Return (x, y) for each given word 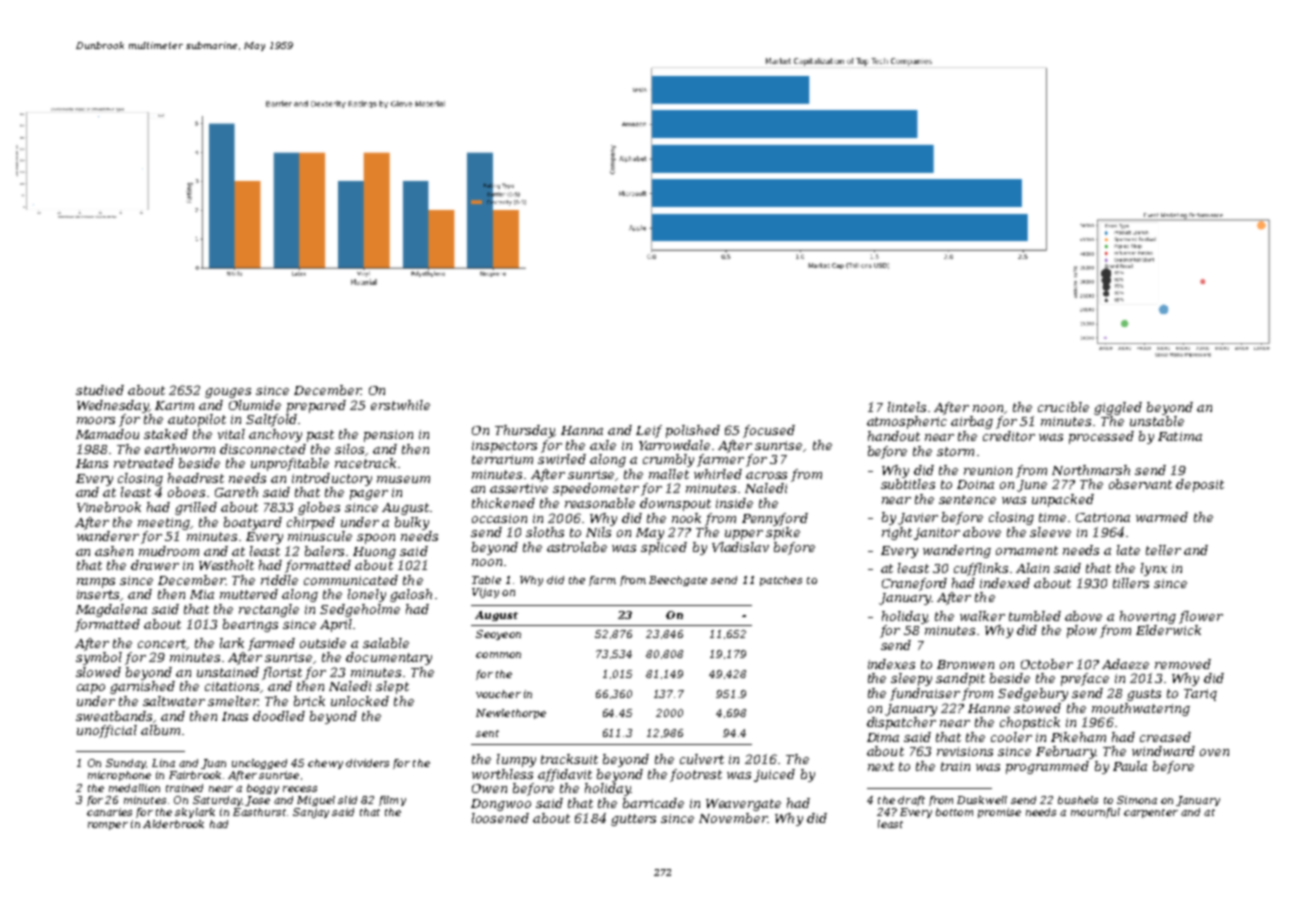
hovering (1148, 617)
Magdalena (111, 610)
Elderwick (1168, 630)
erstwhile (400, 405)
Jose (257, 801)
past (320, 436)
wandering (957, 551)
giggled (1118, 408)
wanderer (108, 536)
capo (91, 689)
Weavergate (743, 805)
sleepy (911, 679)
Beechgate (678, 581)
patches (781, 581)
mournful (1095, 813)
